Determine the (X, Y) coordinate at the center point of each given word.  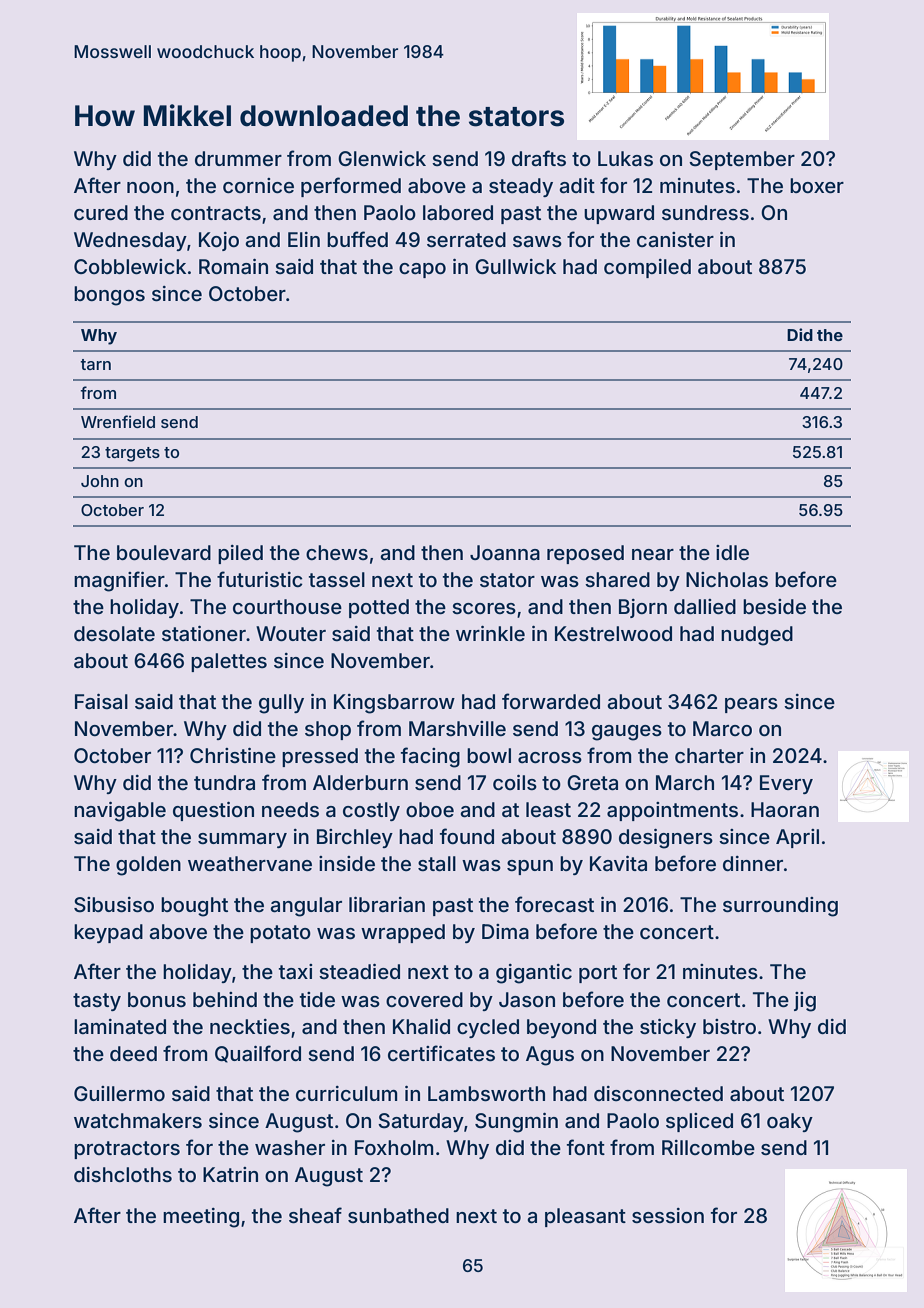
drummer (238, 158)
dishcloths (123, 1174)
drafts (539, 158)
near (653, 554)
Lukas (625, 158)
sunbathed (398, 1215)
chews (337, 552)
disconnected (658, 1093)
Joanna (505, 552)
